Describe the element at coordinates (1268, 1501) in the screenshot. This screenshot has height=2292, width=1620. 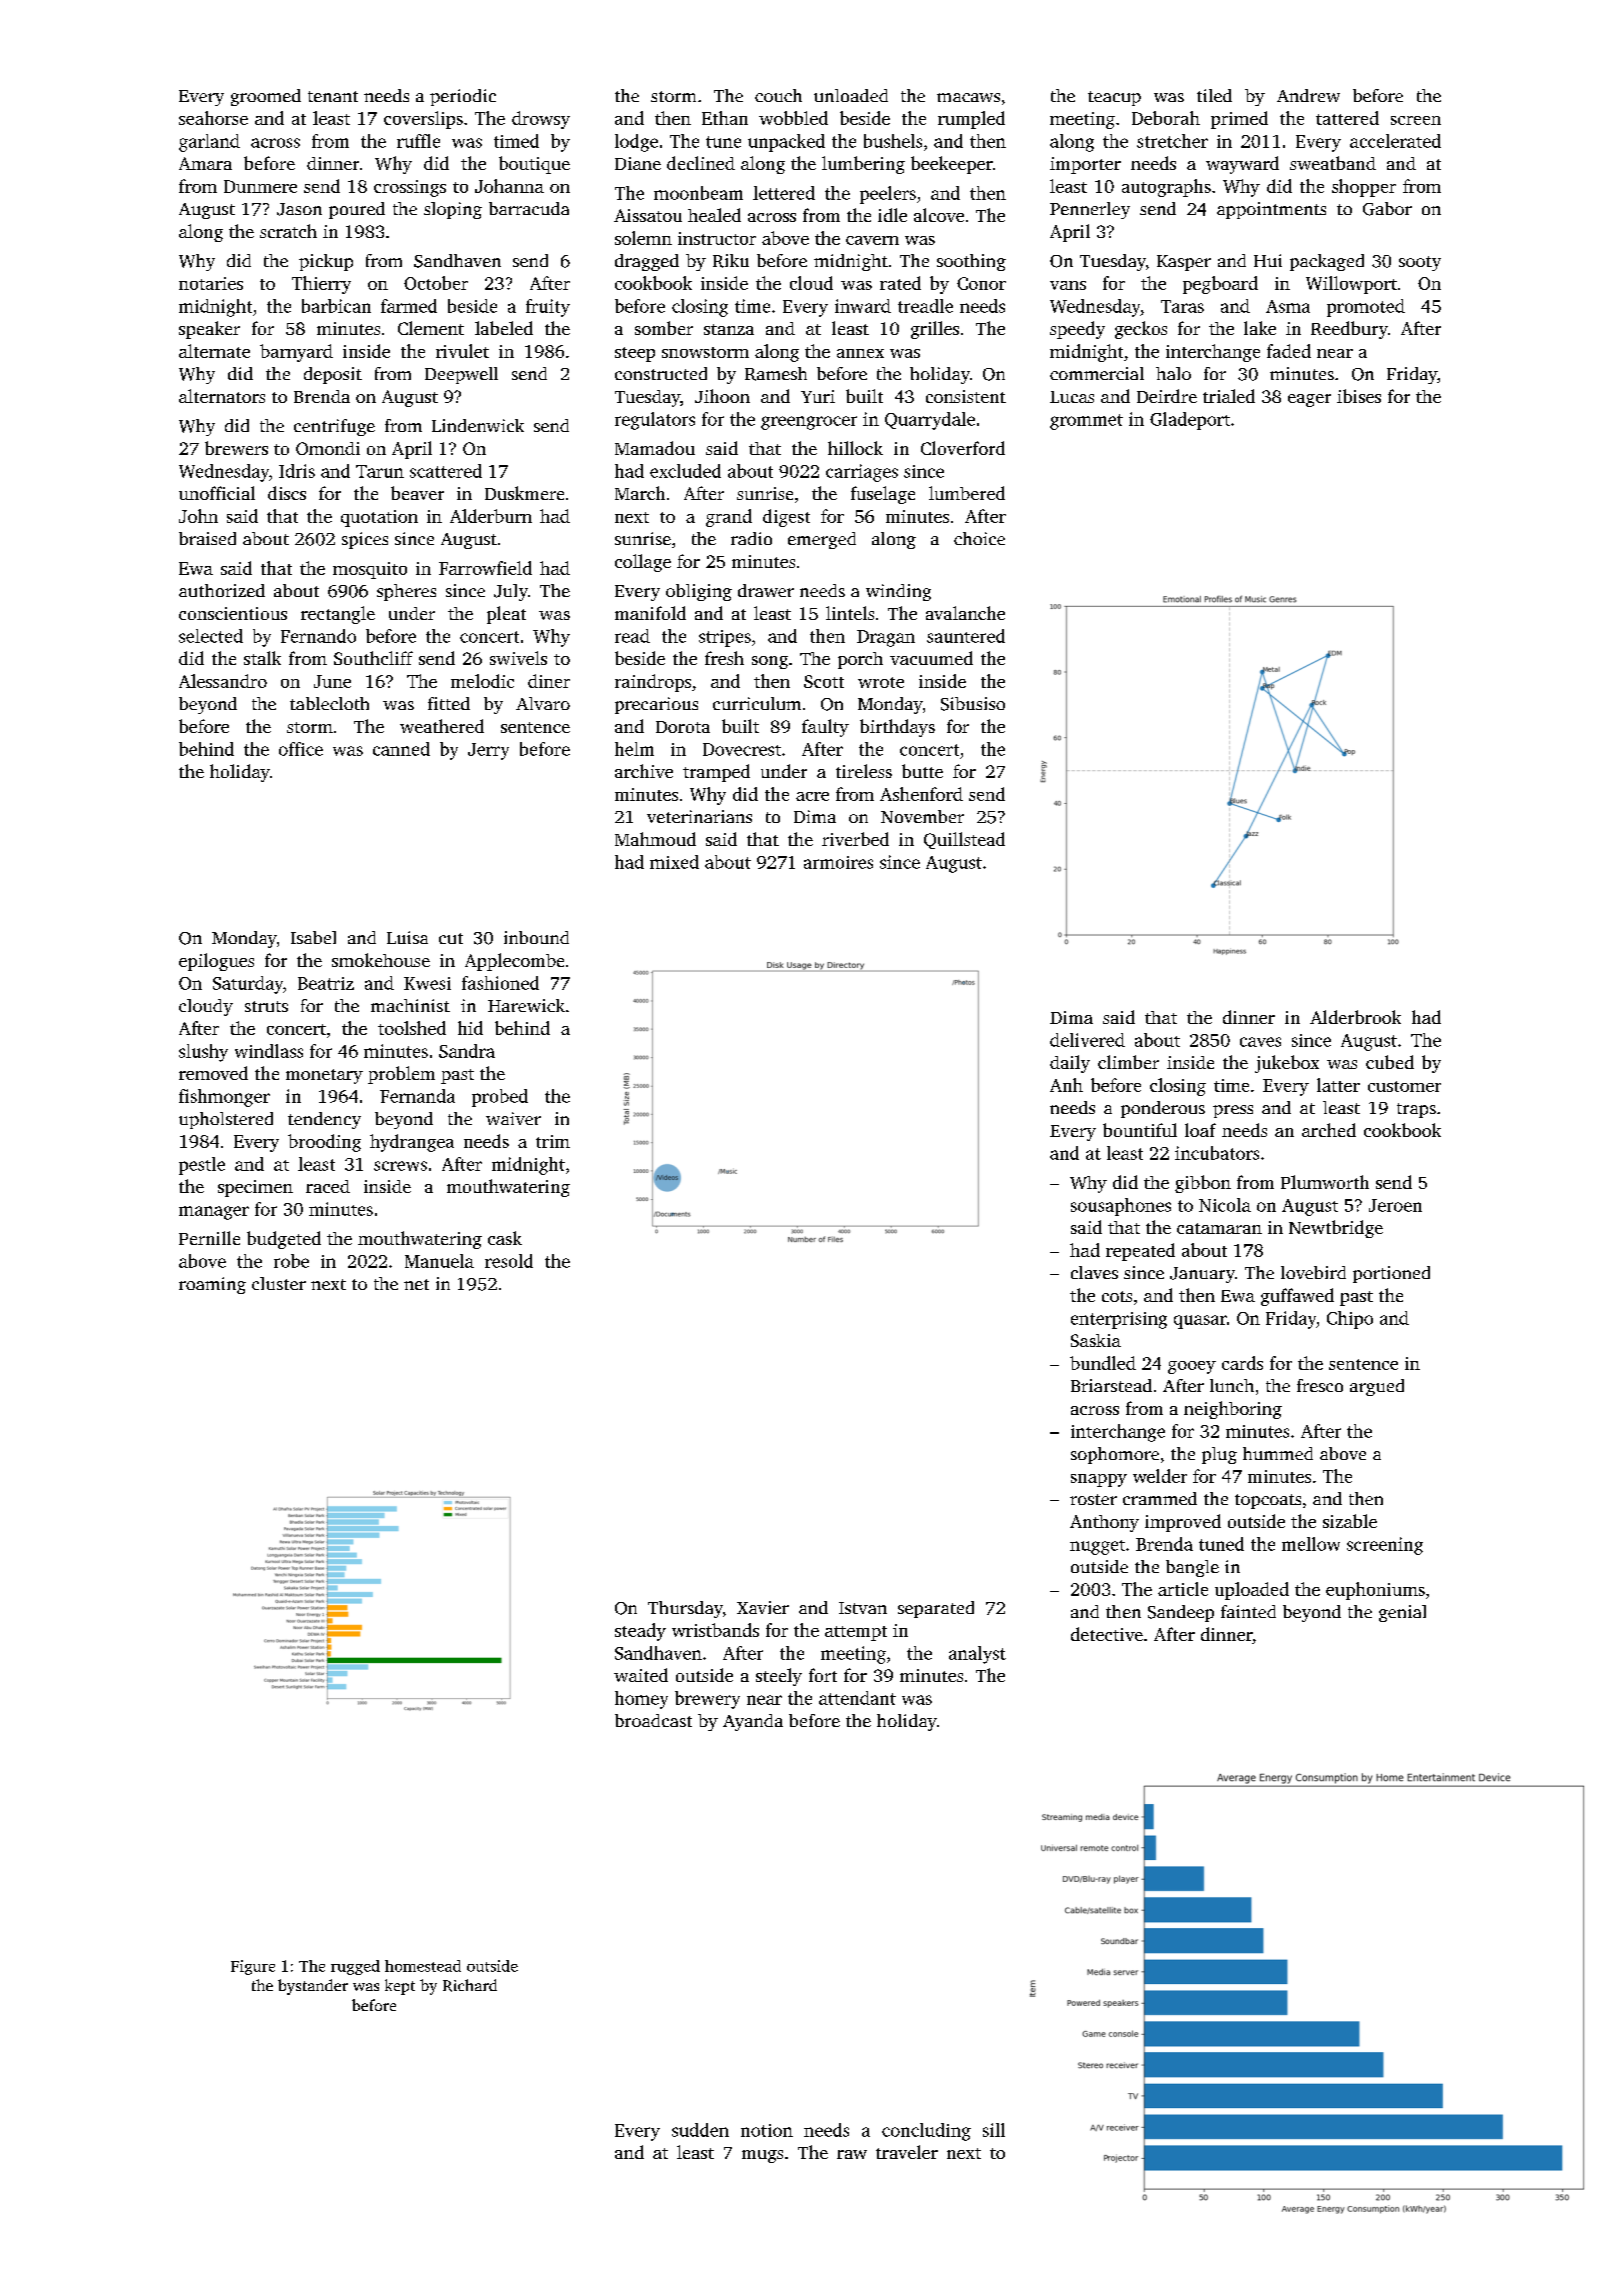
I see `topcoats` at that location.
